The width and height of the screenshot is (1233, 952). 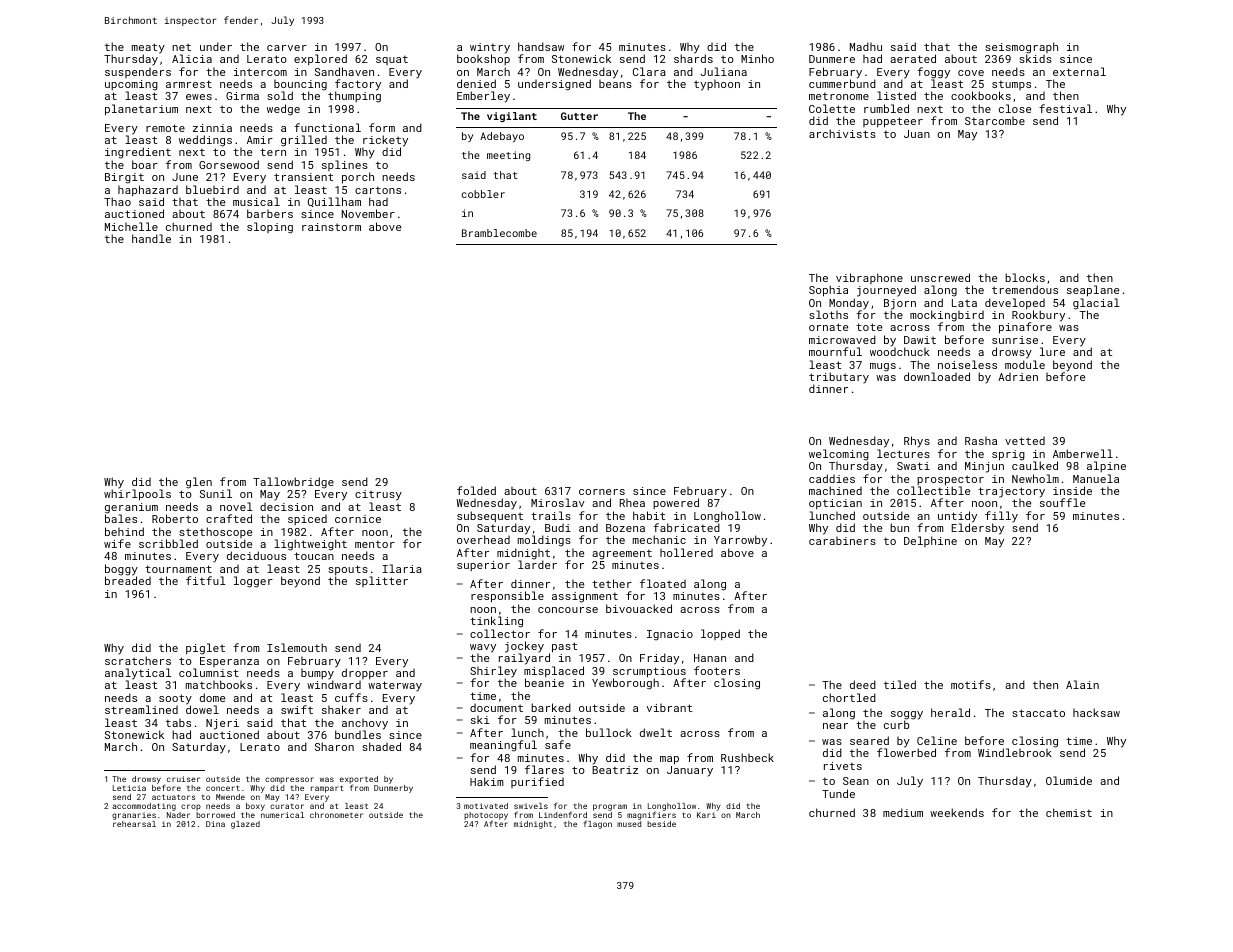 What do you see at coordinates (382, 581) in the screenshot?
I see `splitter` at bounding box center [382, 581].
